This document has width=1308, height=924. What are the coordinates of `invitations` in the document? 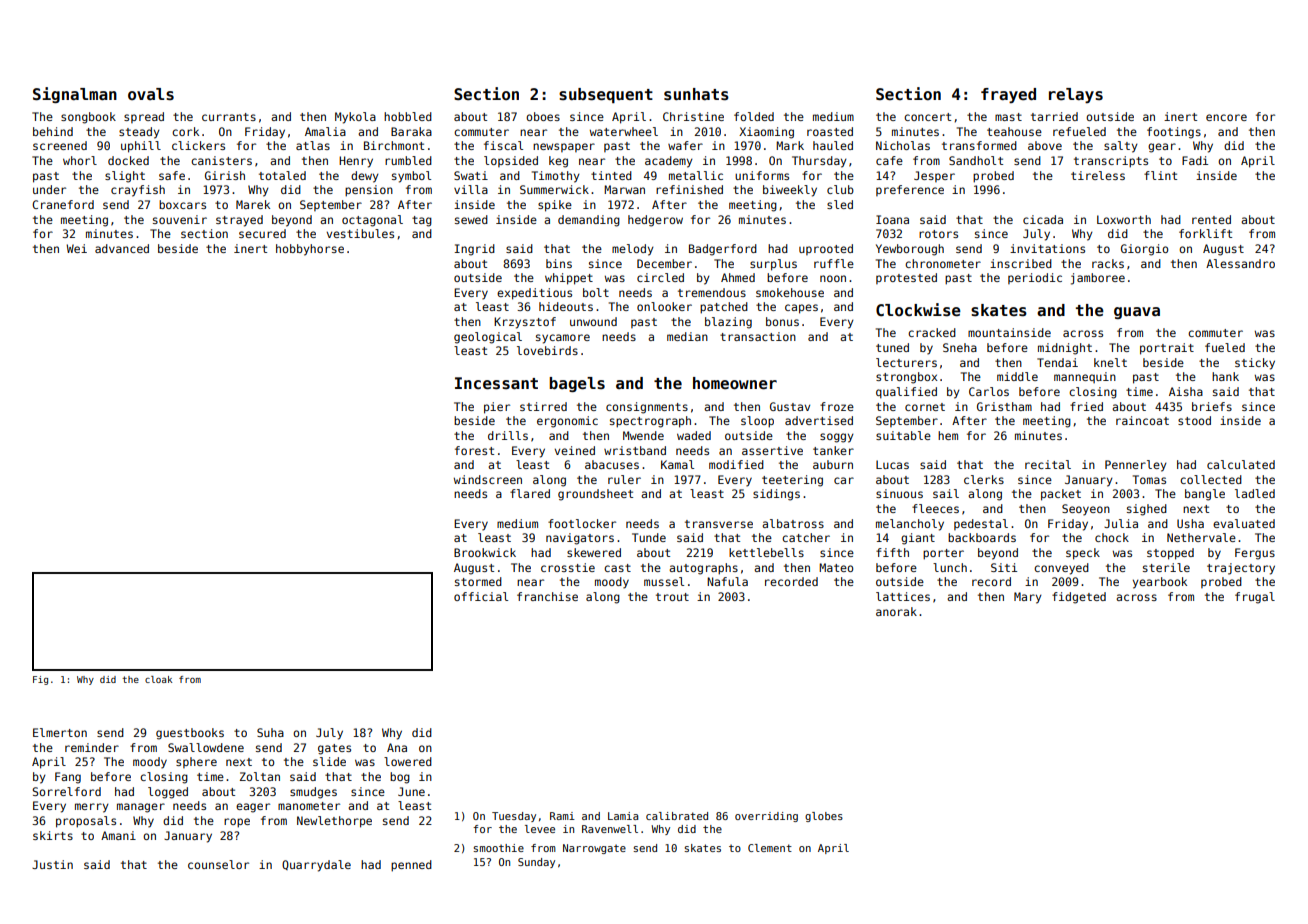 It's located at (1047, 248).
